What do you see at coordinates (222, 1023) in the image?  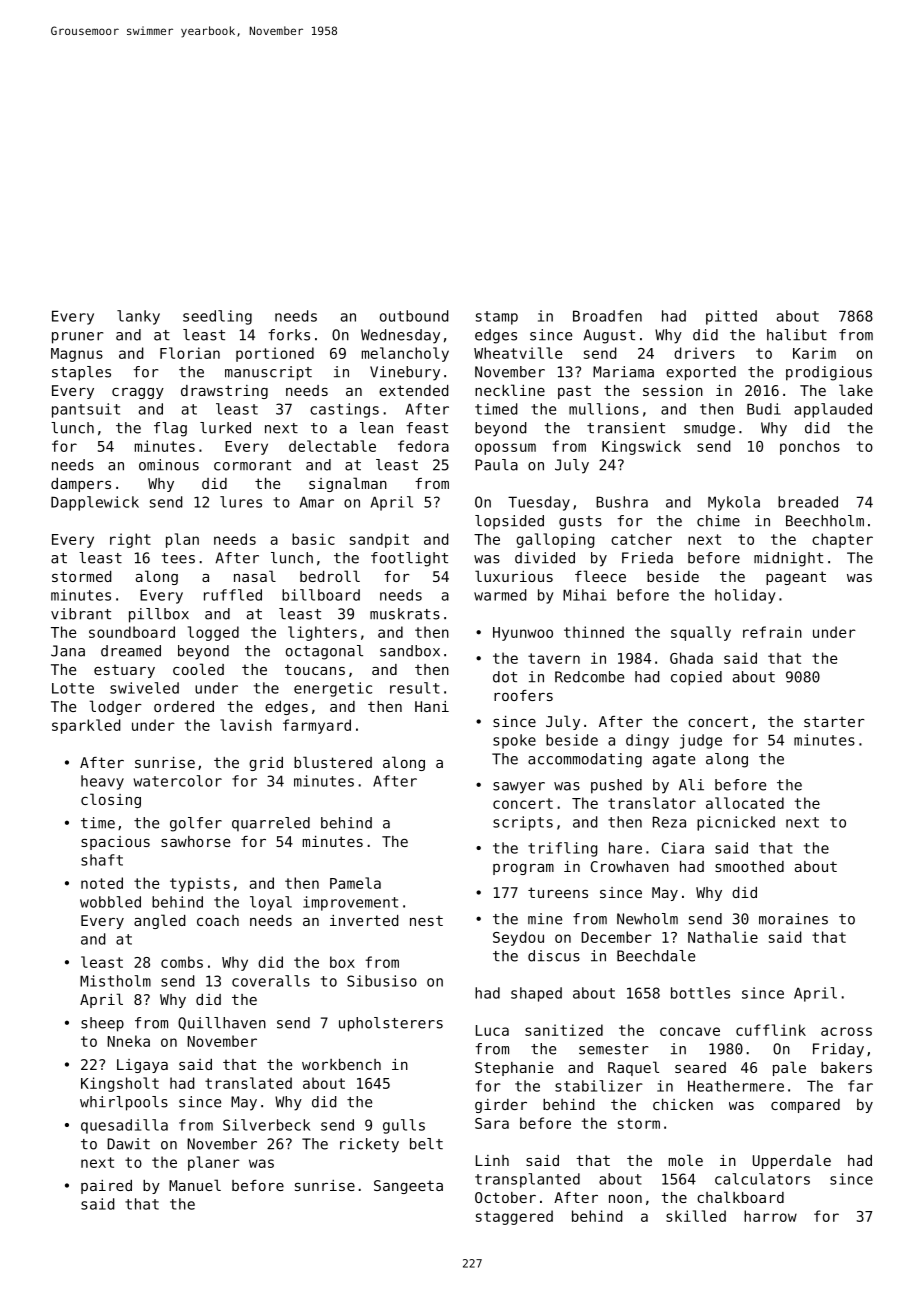 I see `Quillhaven` at bounding box center [222, 1023].
